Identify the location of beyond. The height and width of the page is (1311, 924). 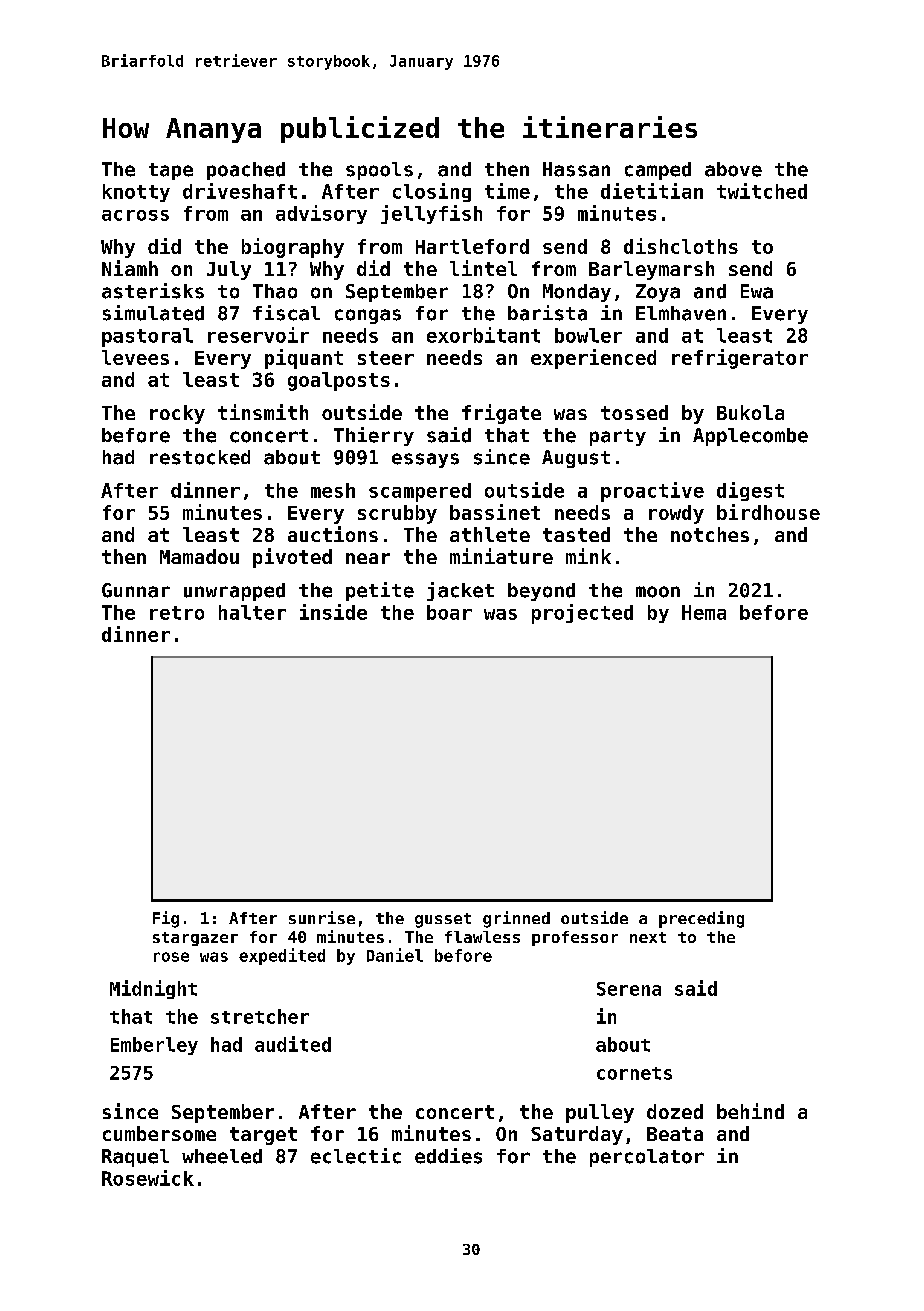
(541, 592).
